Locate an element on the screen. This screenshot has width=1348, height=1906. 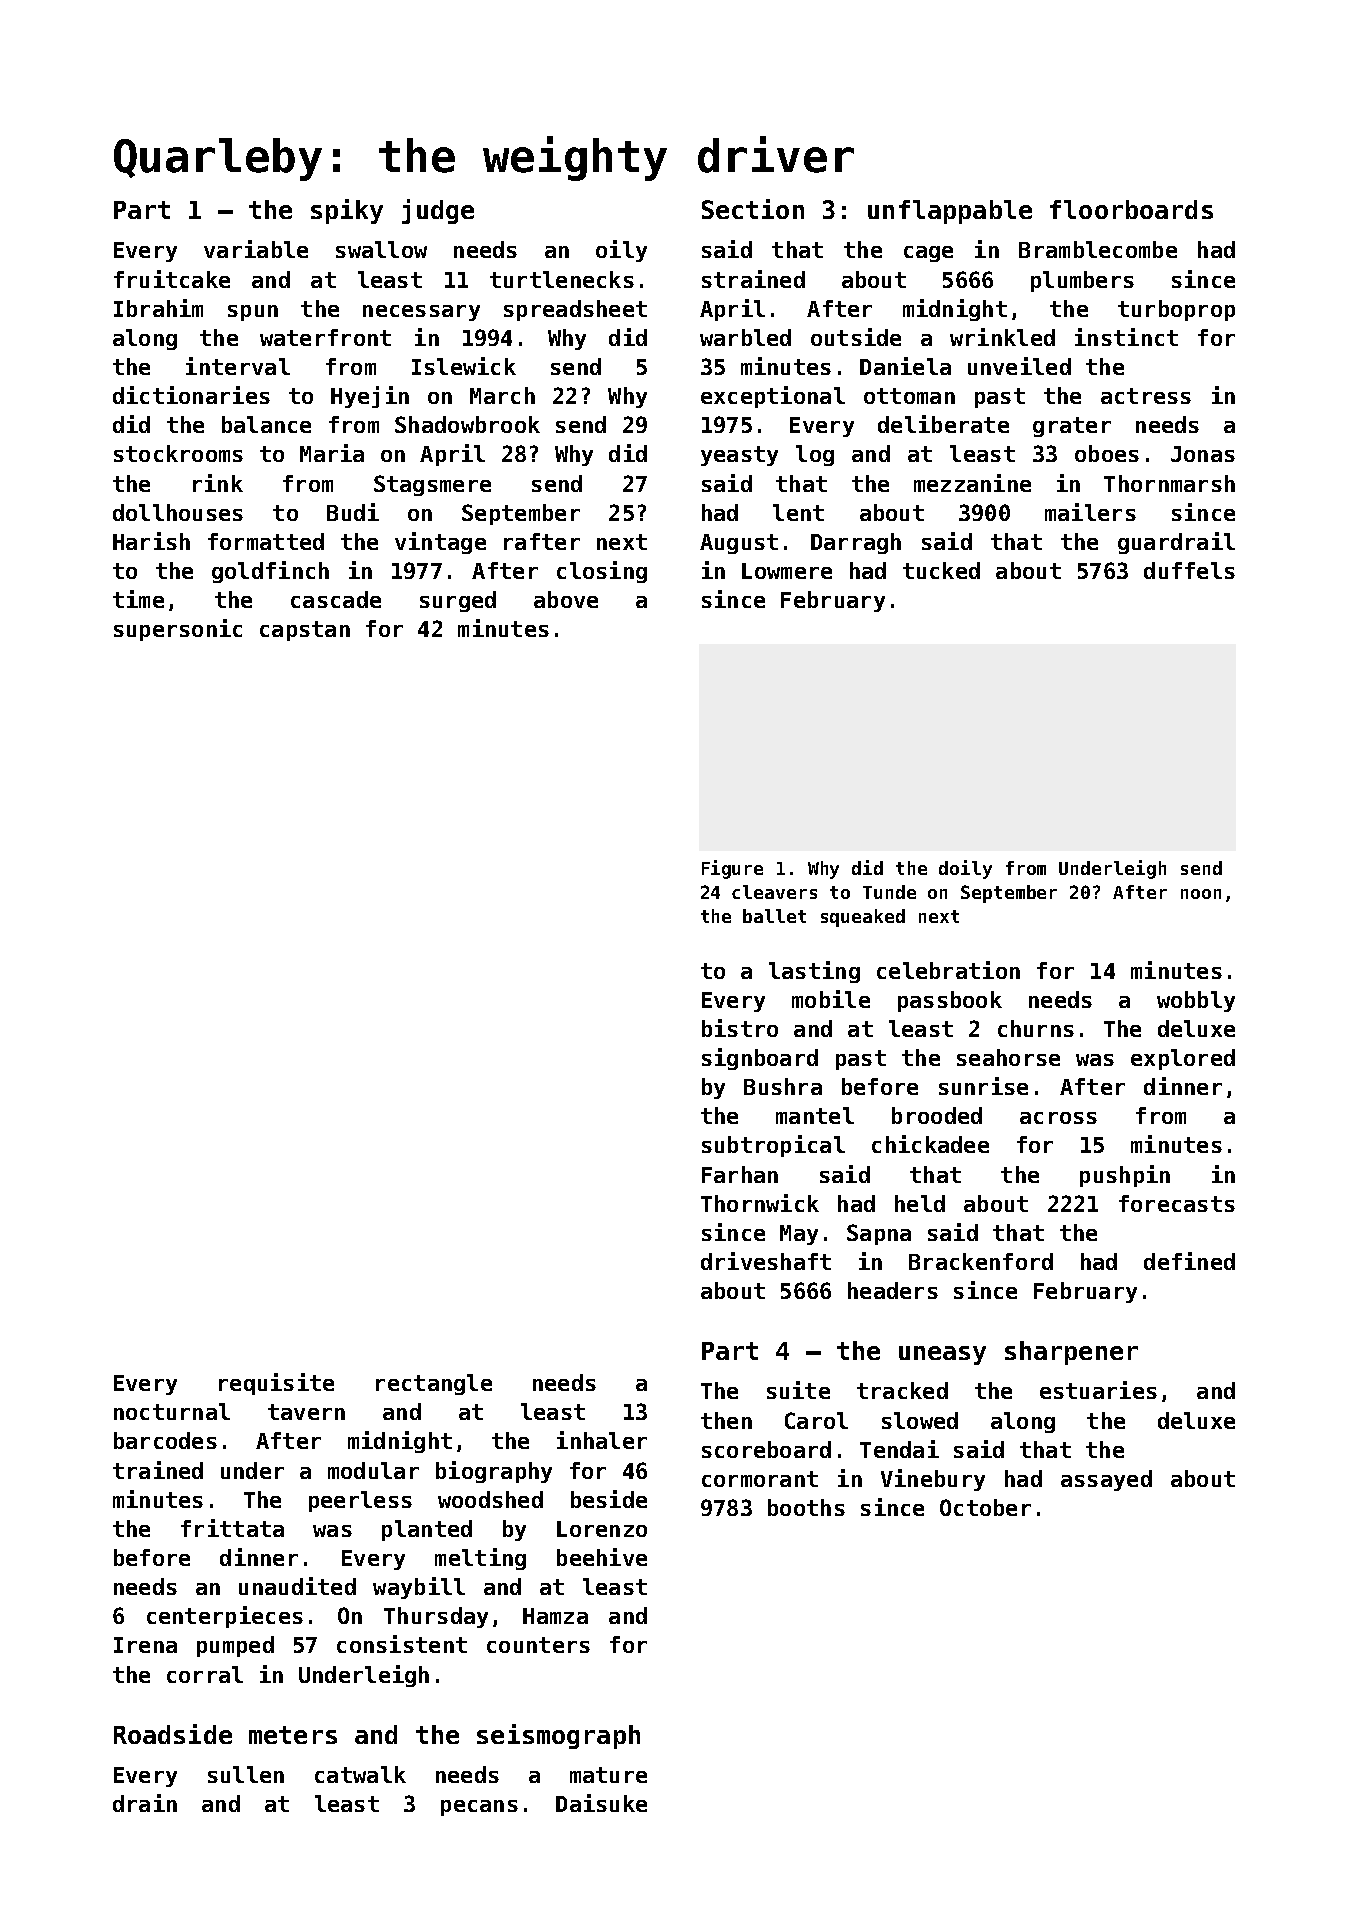
sullen is located at coordinates (246, 1774).
